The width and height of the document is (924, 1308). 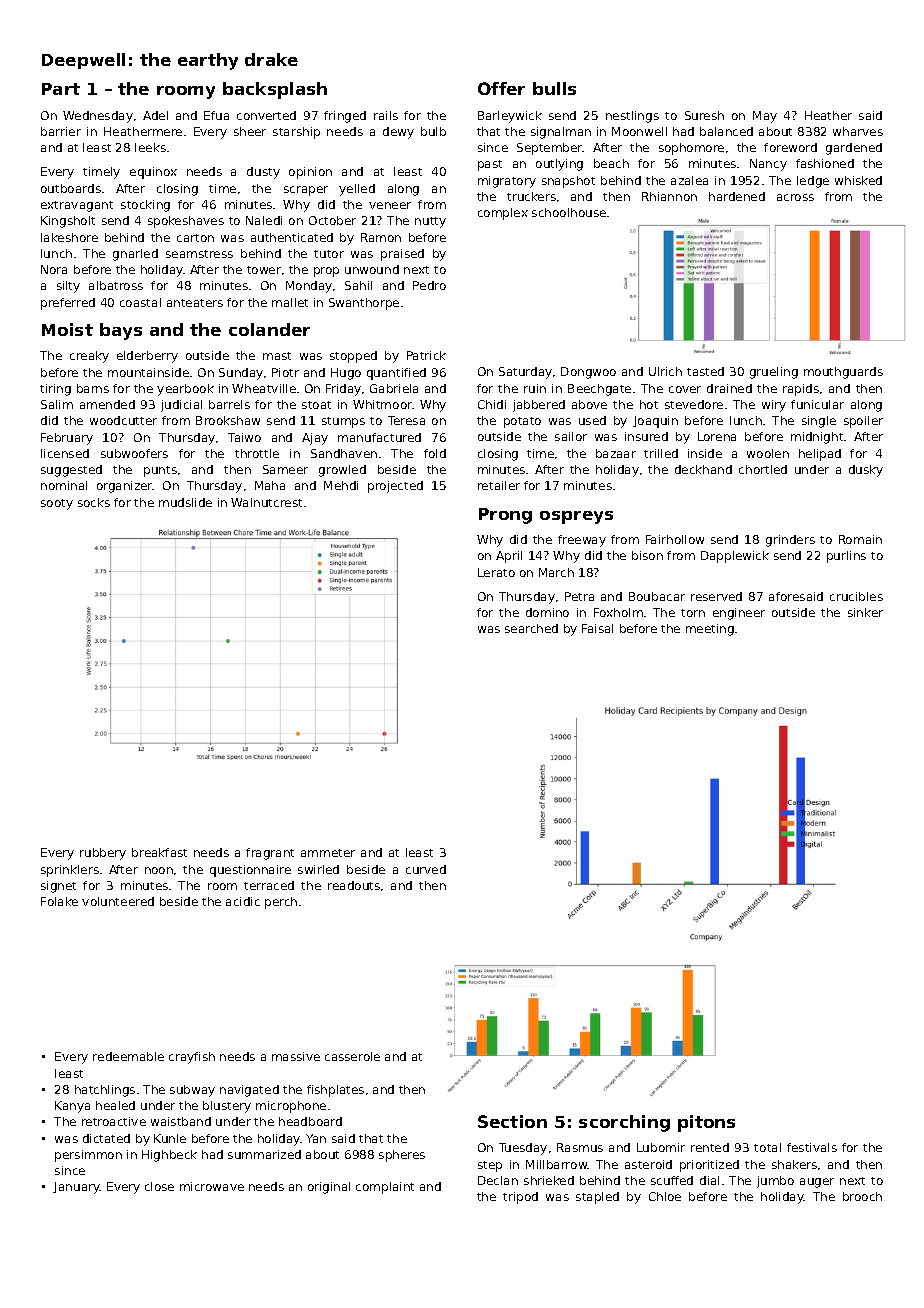 I want to click on meeting, so click(x=710, y=630).
